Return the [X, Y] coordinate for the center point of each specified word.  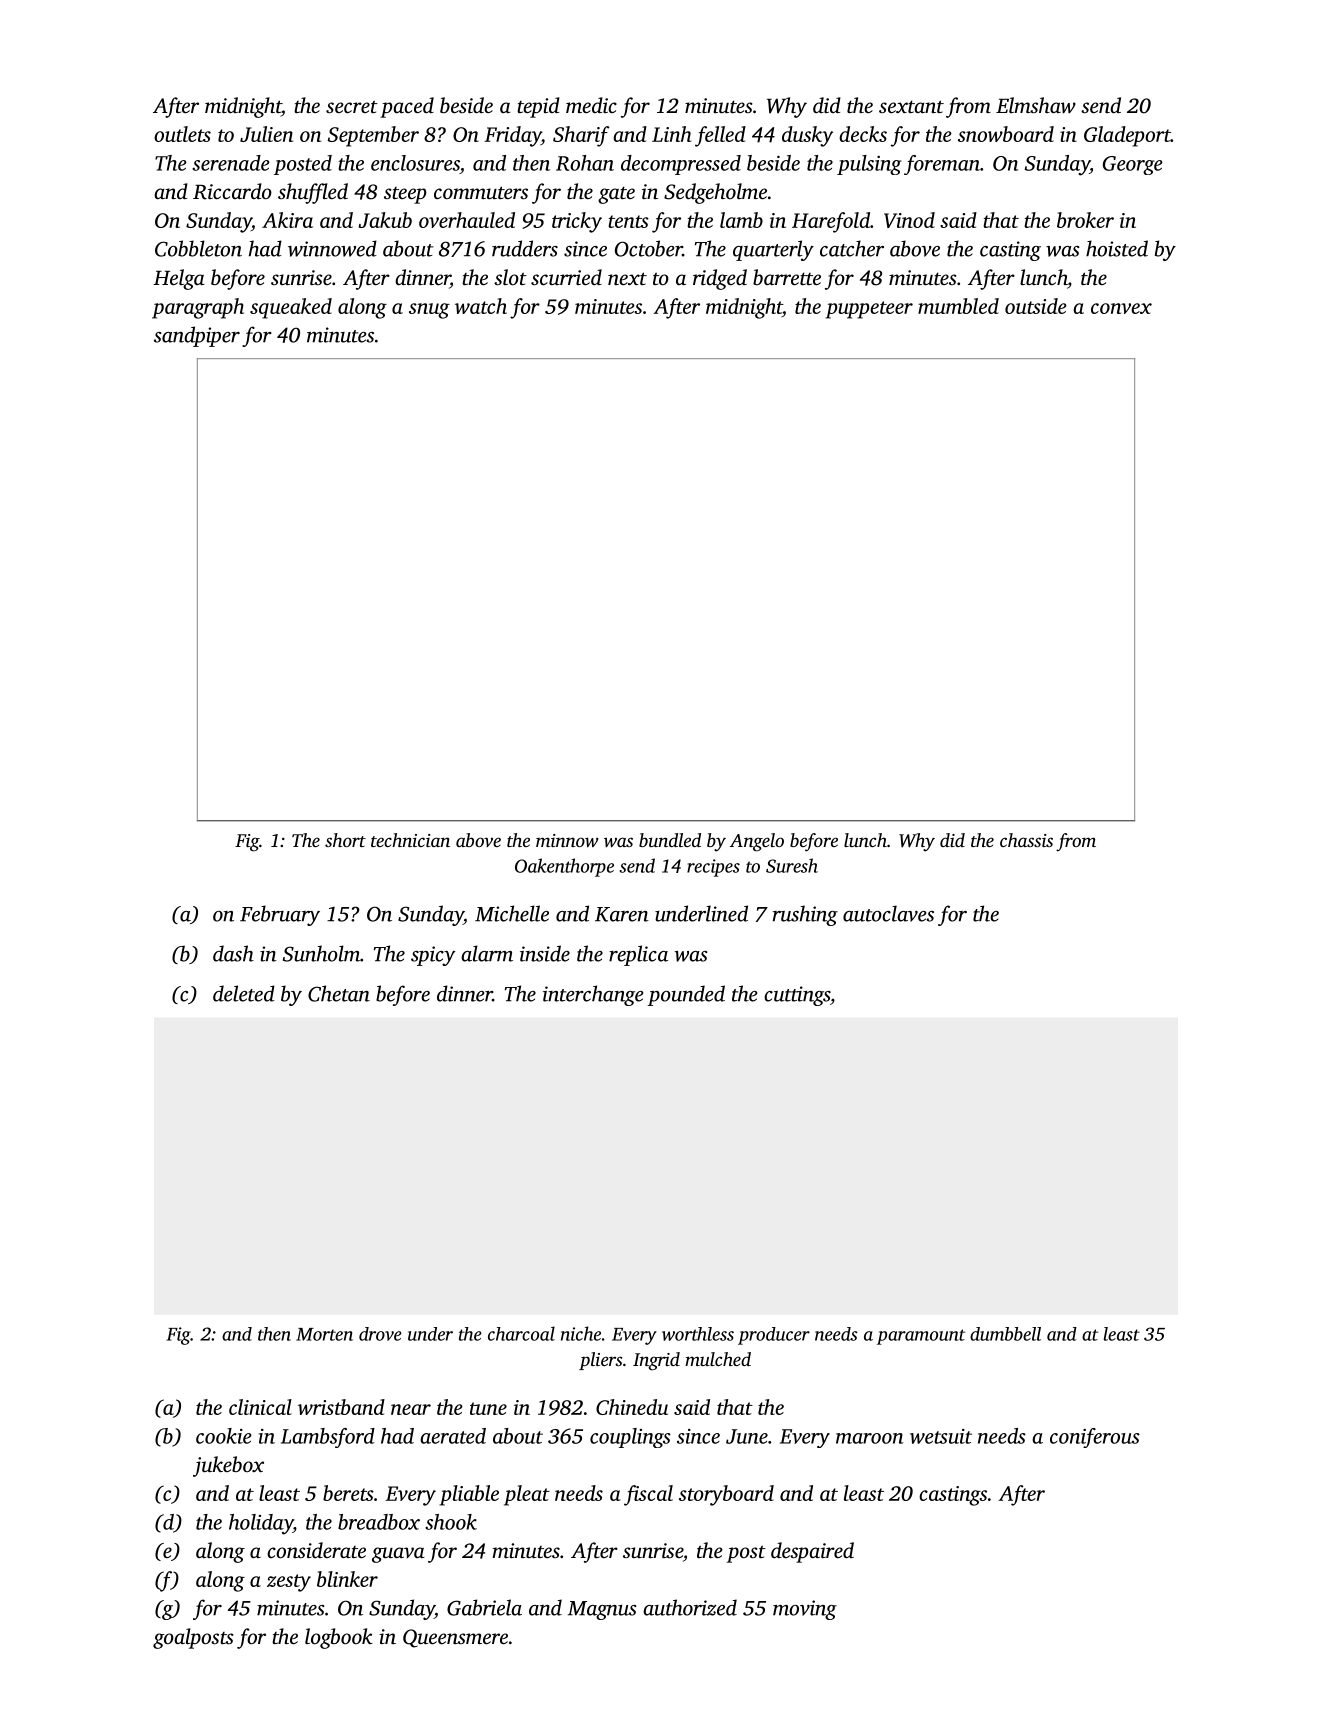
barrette [787, 277]
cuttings [797, 996]
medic [591, 105]
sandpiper [197, 336]
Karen [622, 914]
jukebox [228, 1466]
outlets [182, 134]
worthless [698, 1334]
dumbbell [1005, 1334]
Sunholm [321, 953]
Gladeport [1127, 136]
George [1133, 165]
